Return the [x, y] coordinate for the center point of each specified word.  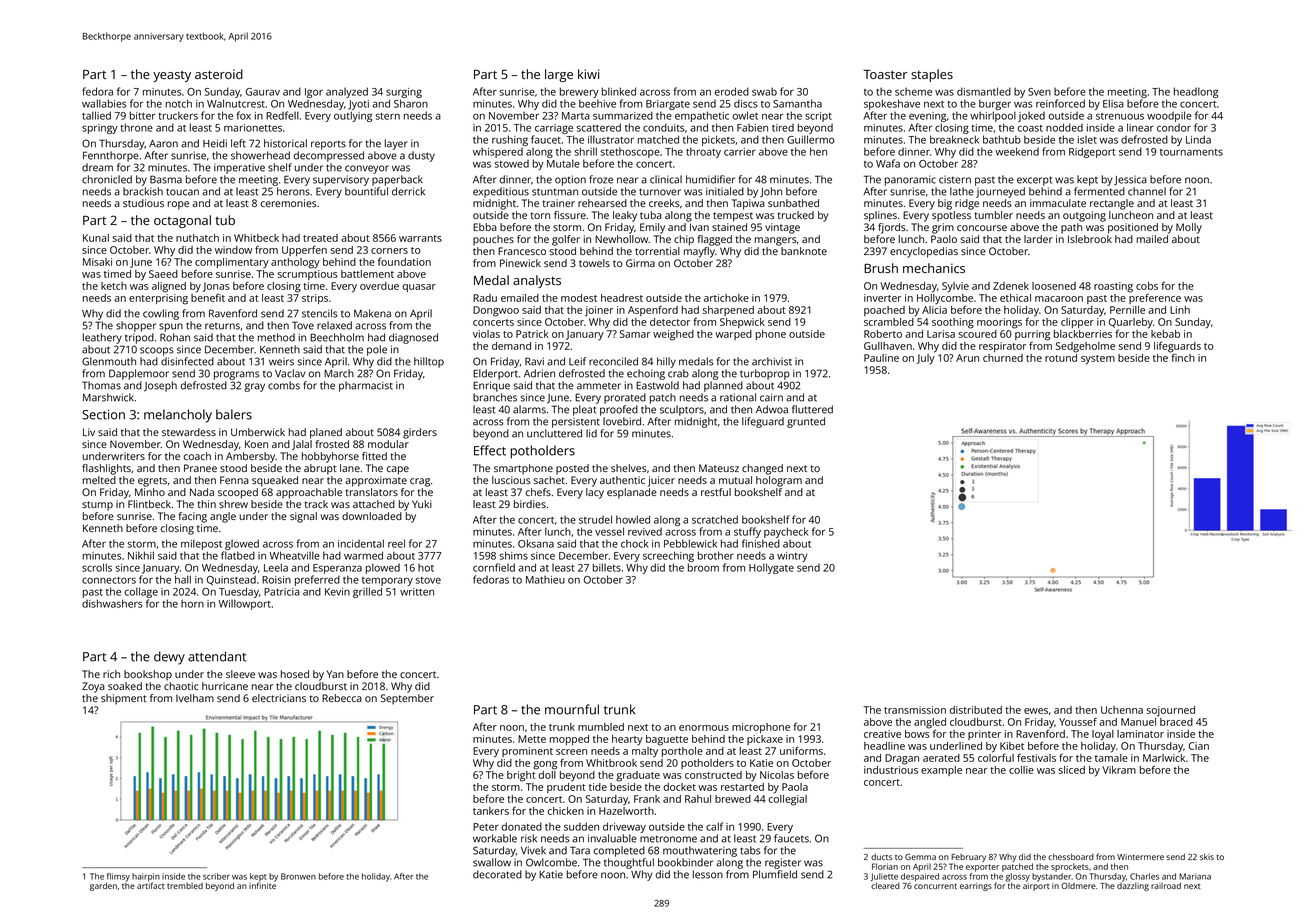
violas [486, 334]
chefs [538, 492]
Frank [647, 799]
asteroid [219, 74]
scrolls [97, 567]
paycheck [786, 532]
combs [284, 385]
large [559, 75]
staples [932, 75]
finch [1183, 357]
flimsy [118, 877]
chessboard [1071, 856]
